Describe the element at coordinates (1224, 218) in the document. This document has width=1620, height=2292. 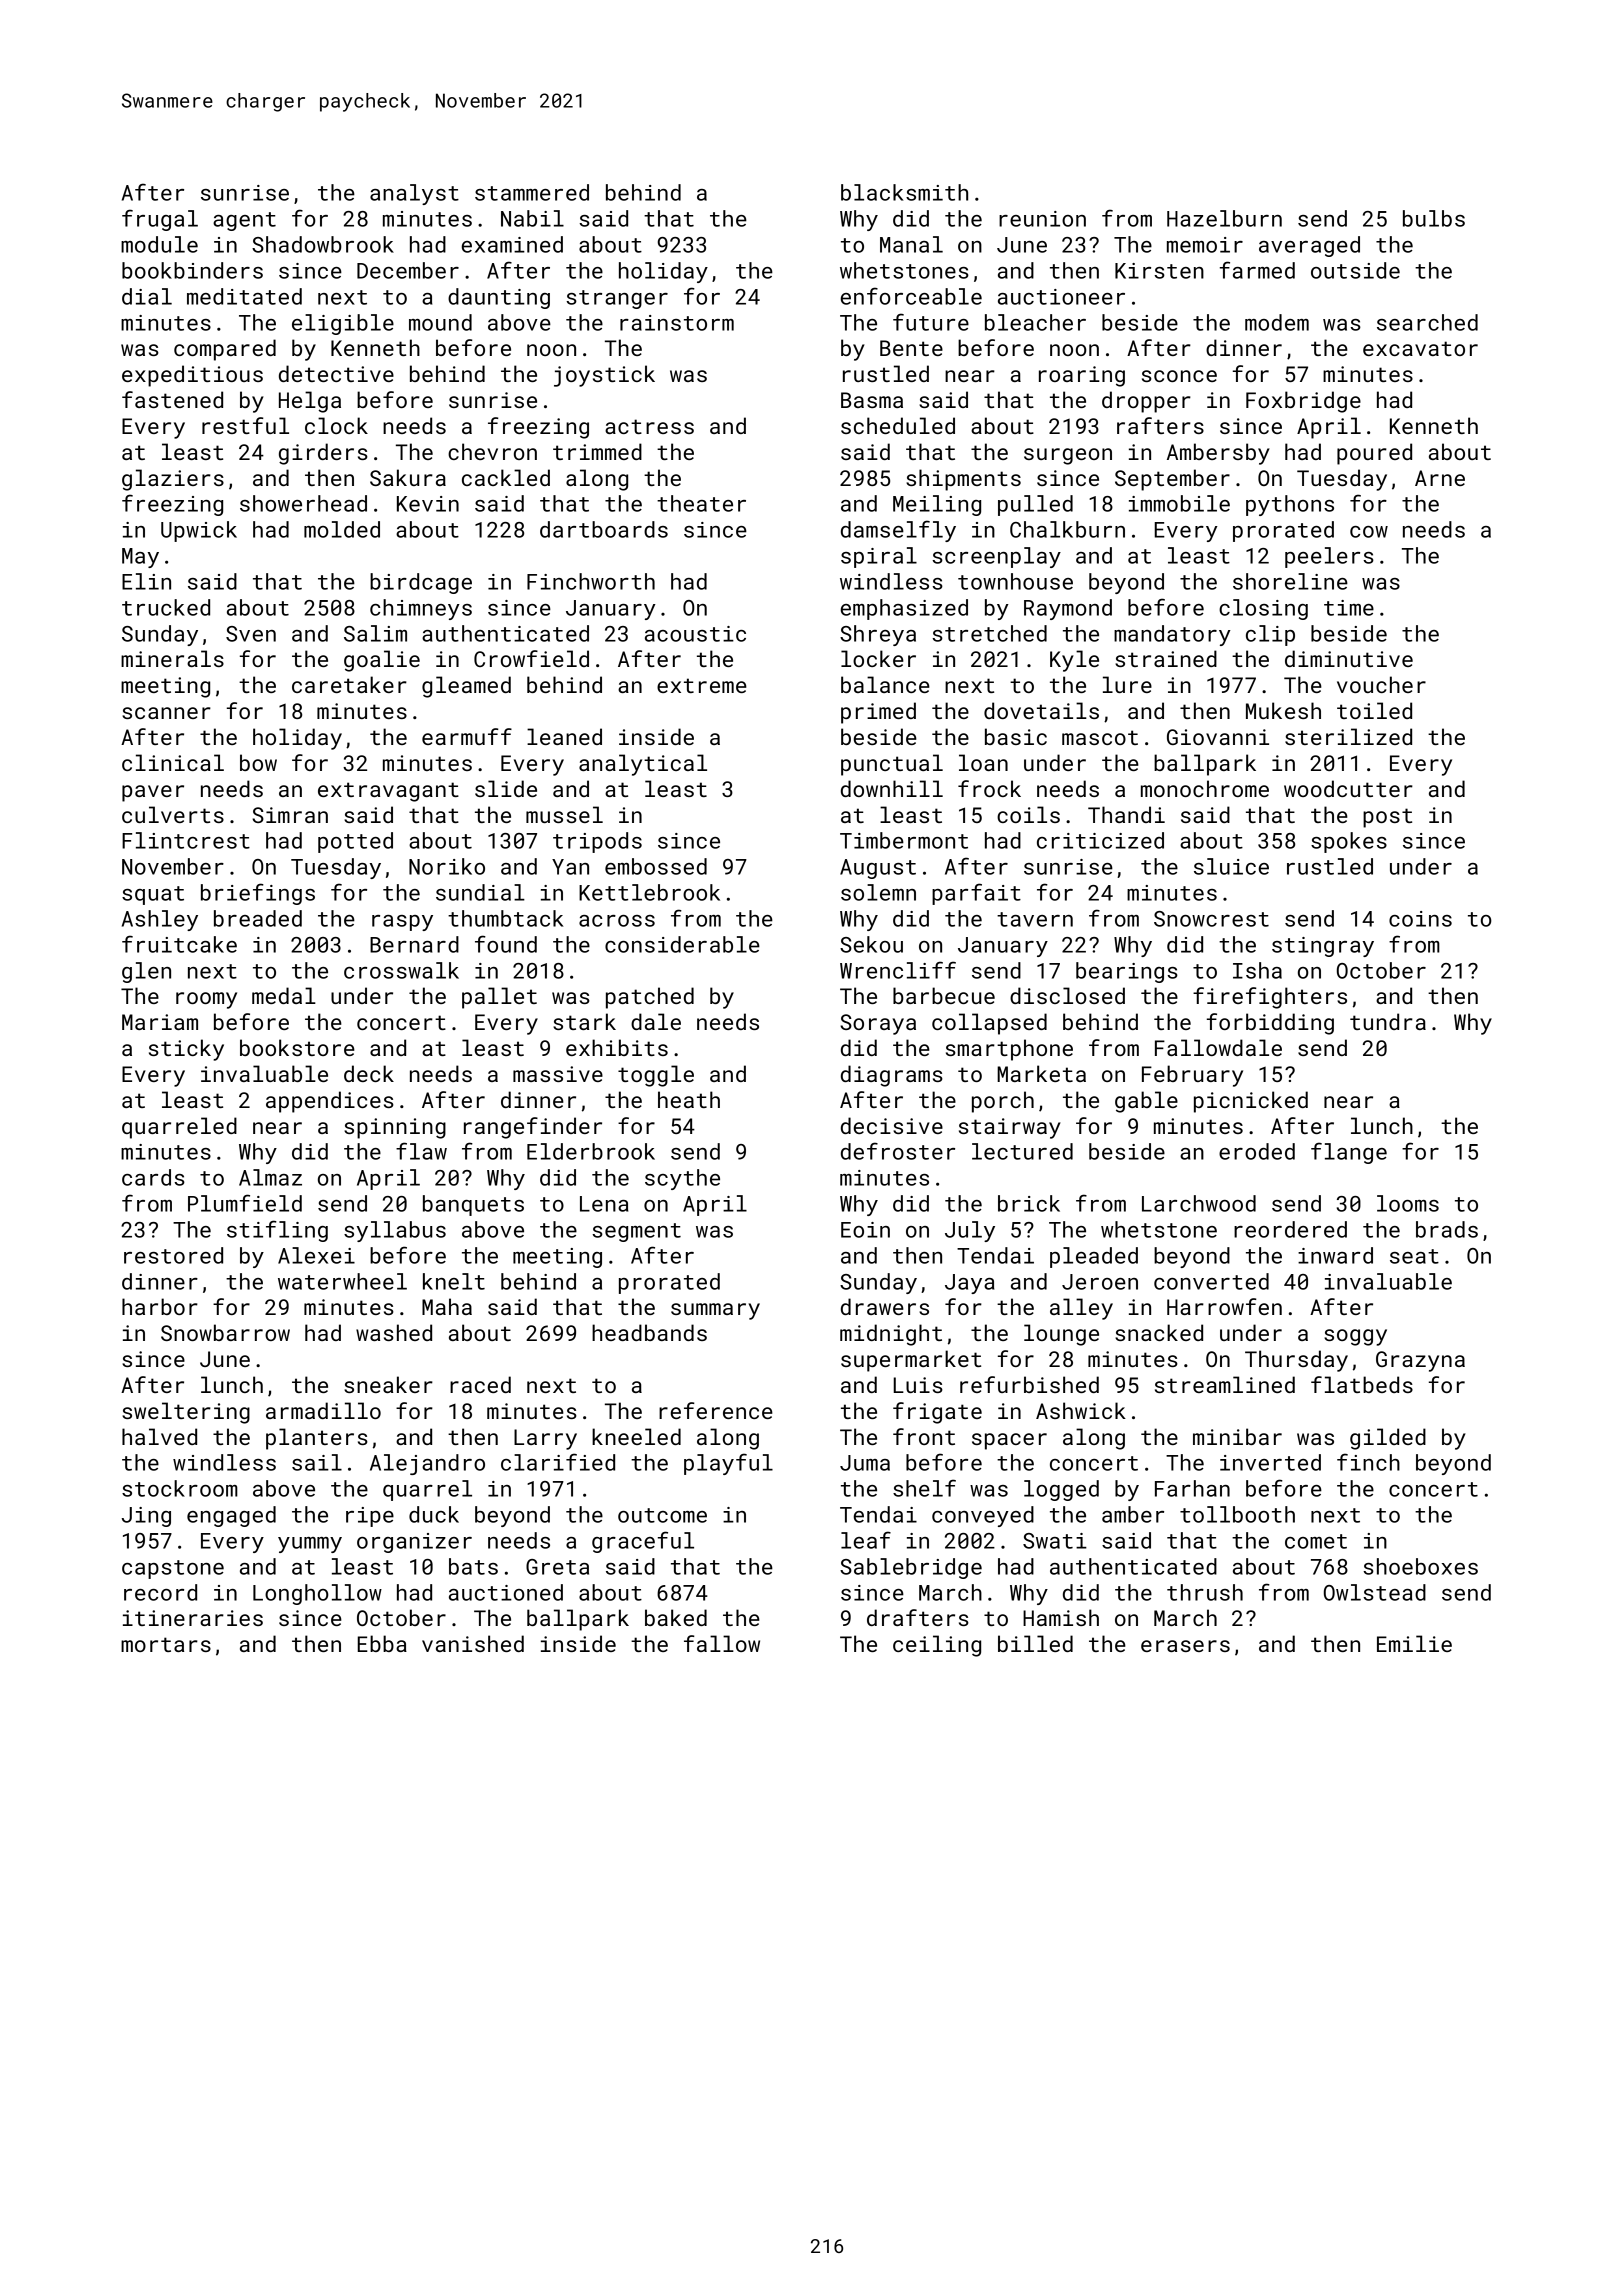
I see `Hazelburn` at that location.
